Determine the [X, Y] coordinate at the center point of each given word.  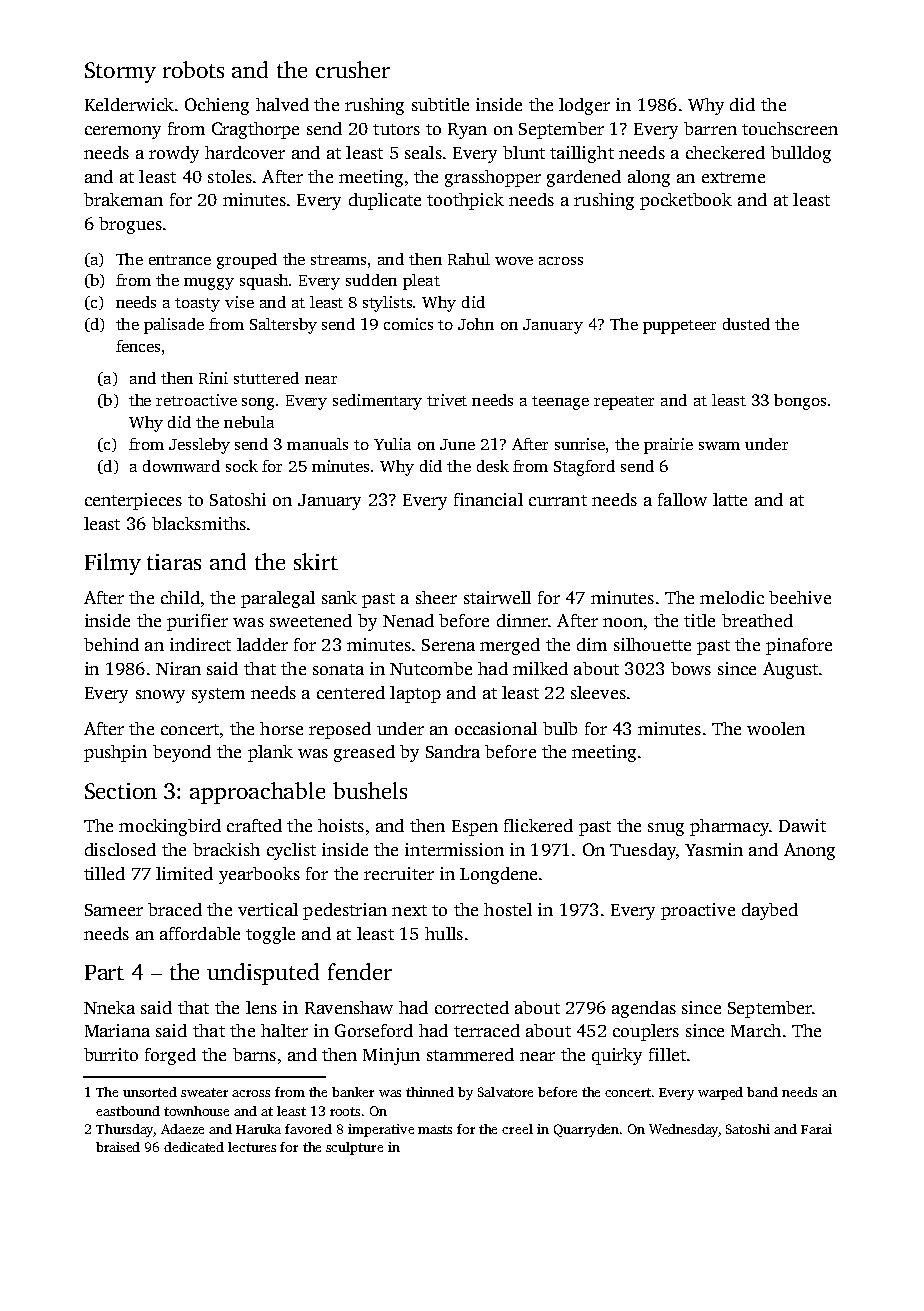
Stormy [120, 72]
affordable [200, 933]
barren [710, 128]
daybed [770, 911]
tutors [396, 129]
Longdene [498, 875]
